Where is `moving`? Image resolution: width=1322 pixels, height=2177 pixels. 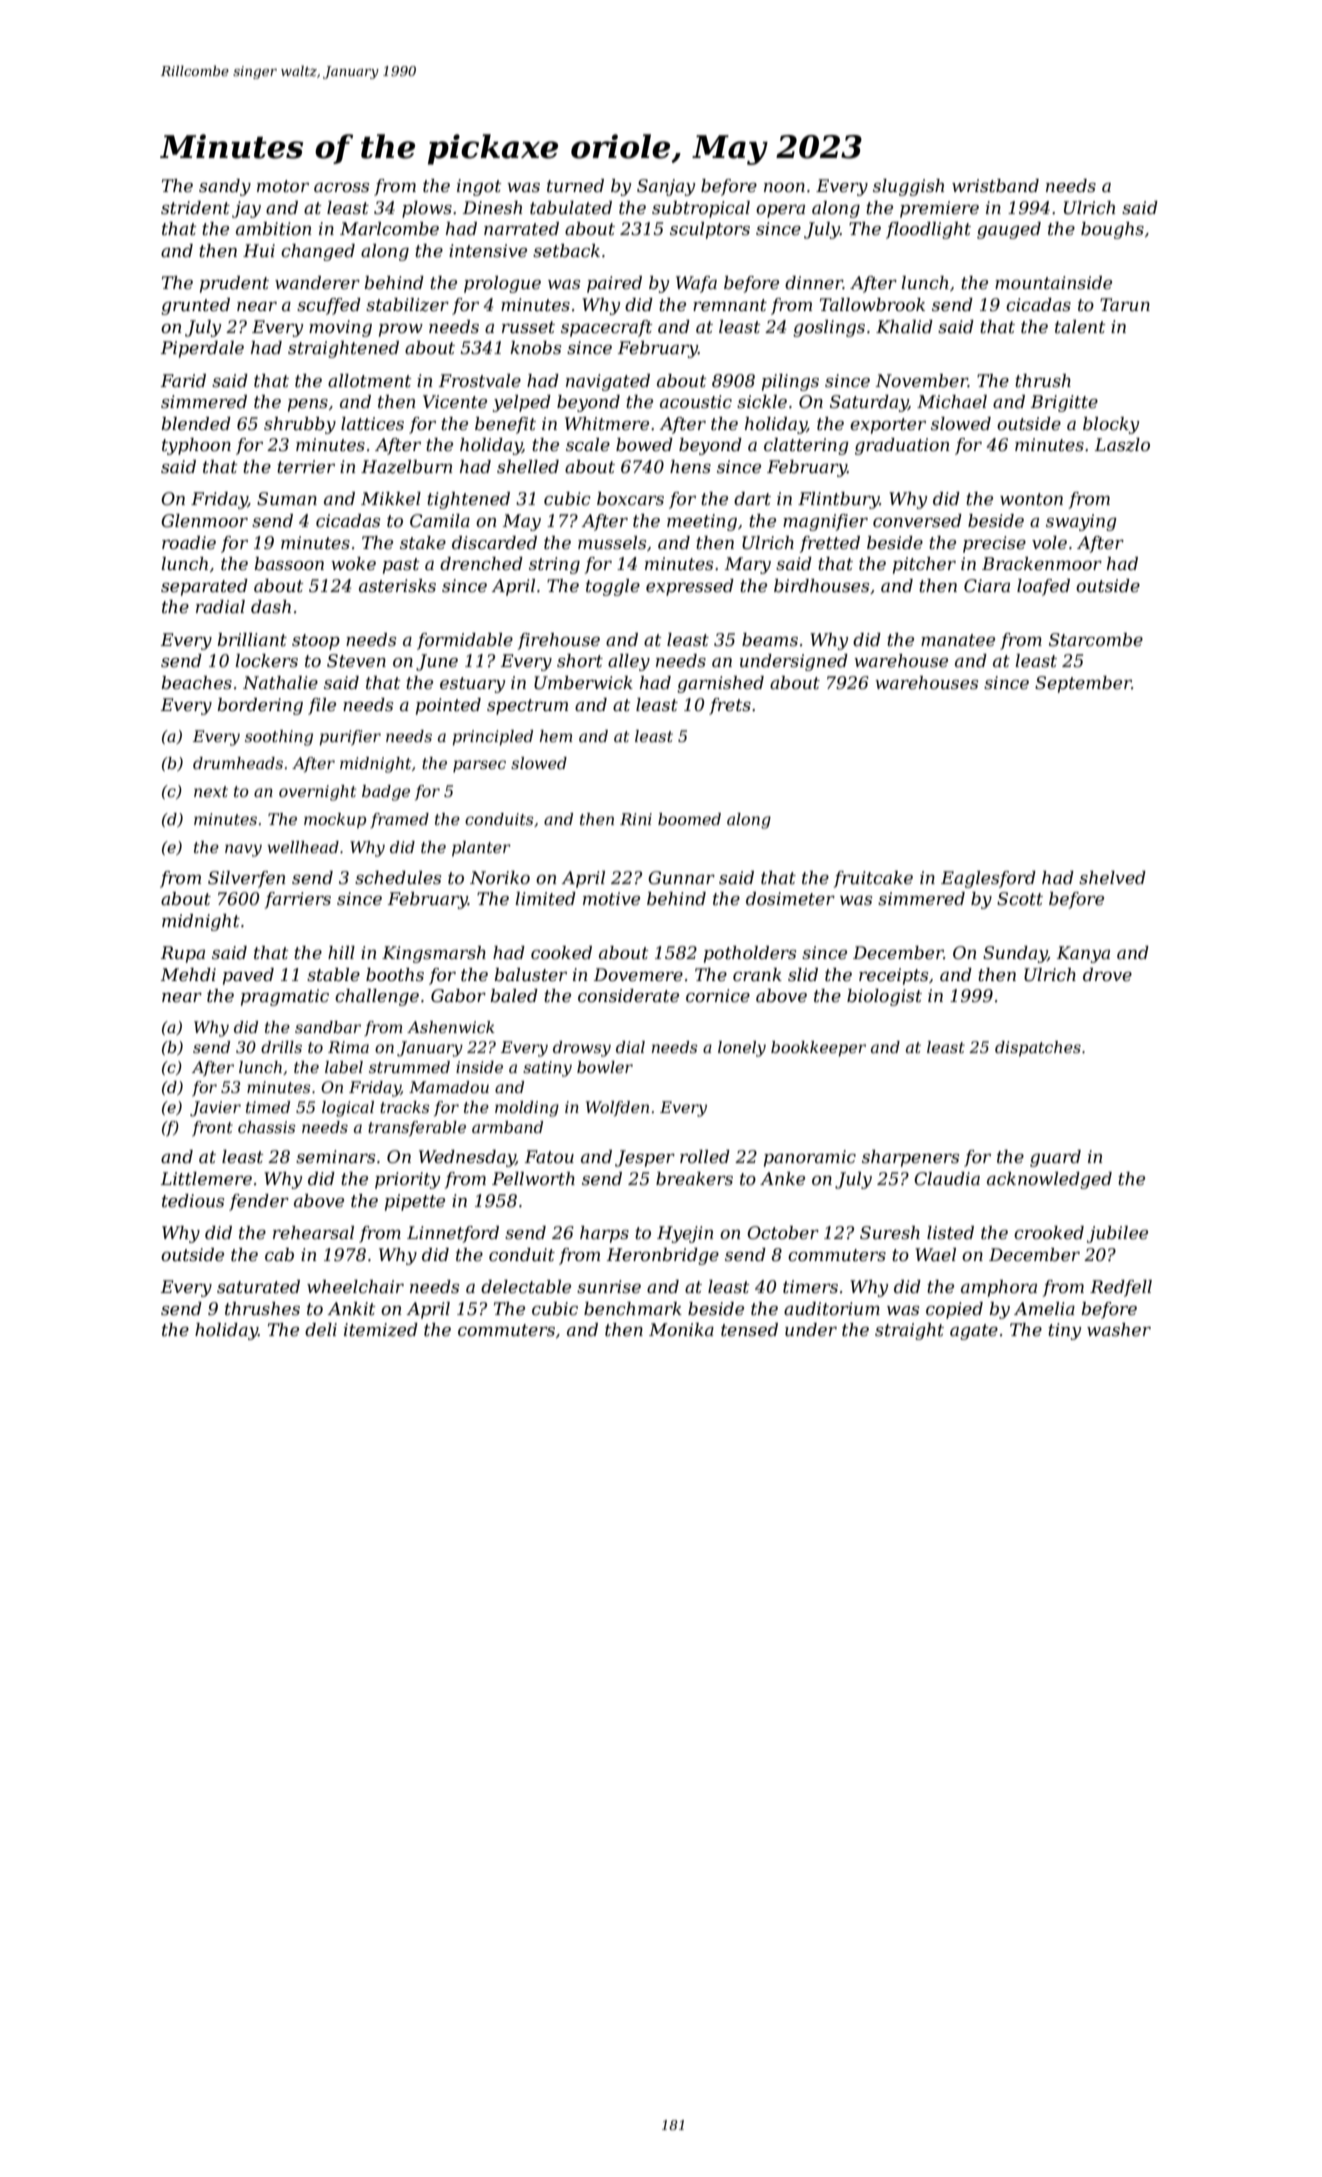 moving is located at coordinates (340, 328).
